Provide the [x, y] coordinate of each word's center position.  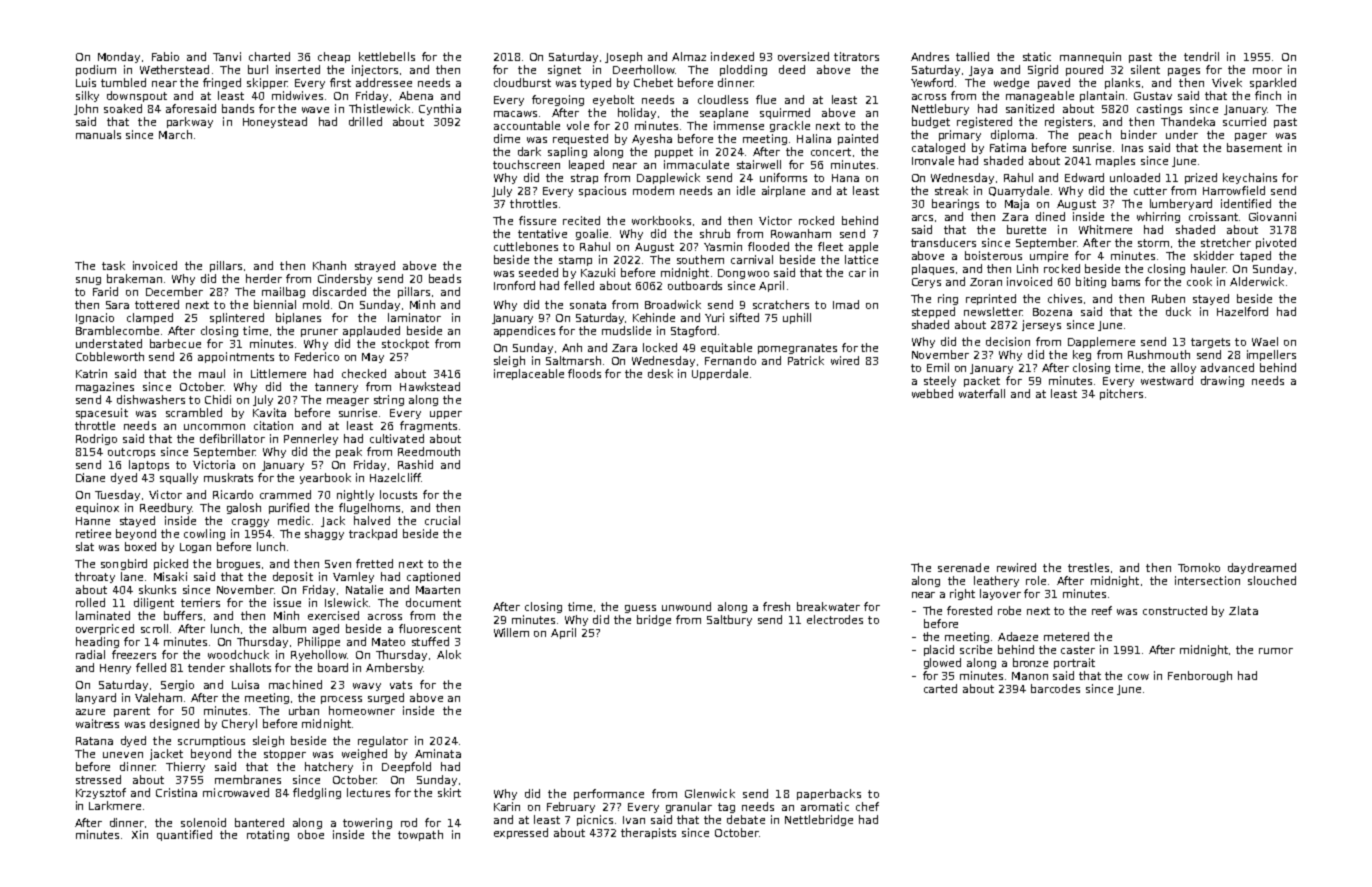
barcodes [1055, 688]
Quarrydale [1019, 191]
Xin [140, 834]
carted [940, 688]
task [113, 265]
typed [595, 83]
